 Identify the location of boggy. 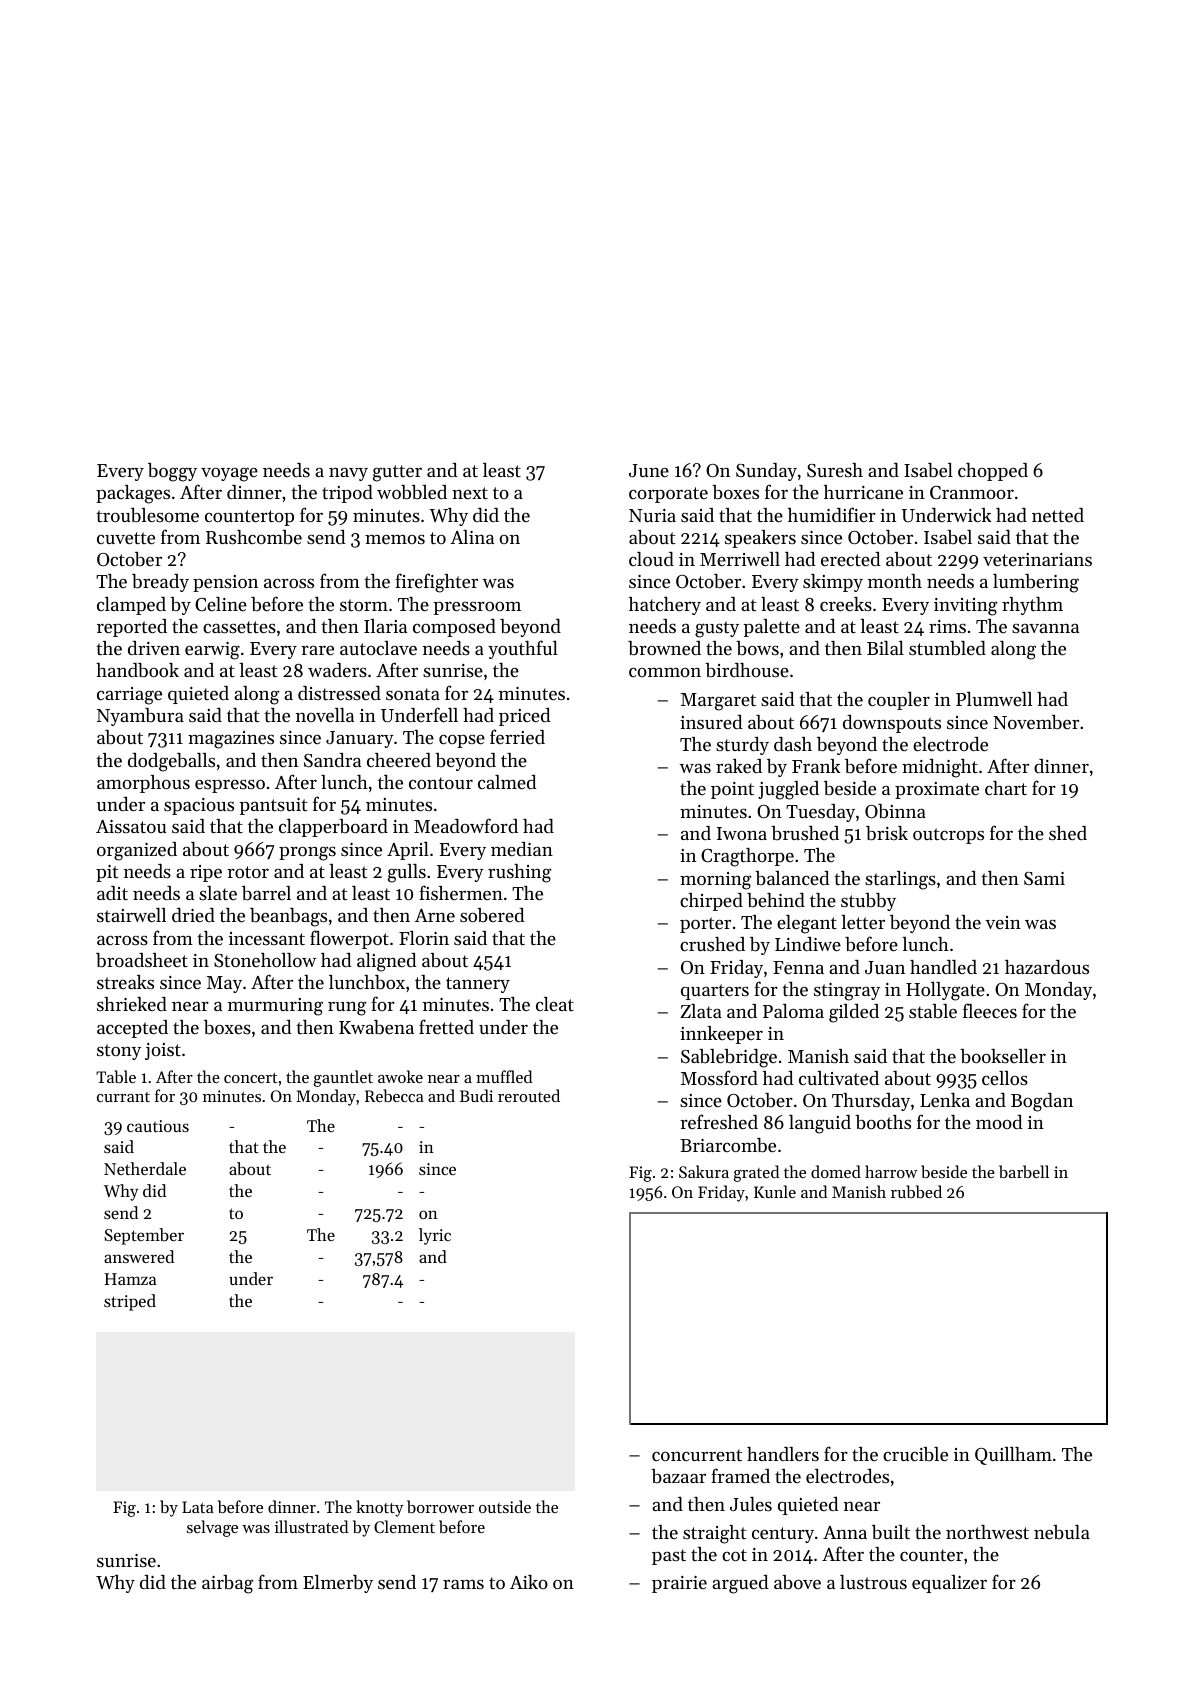
(172, 472).
